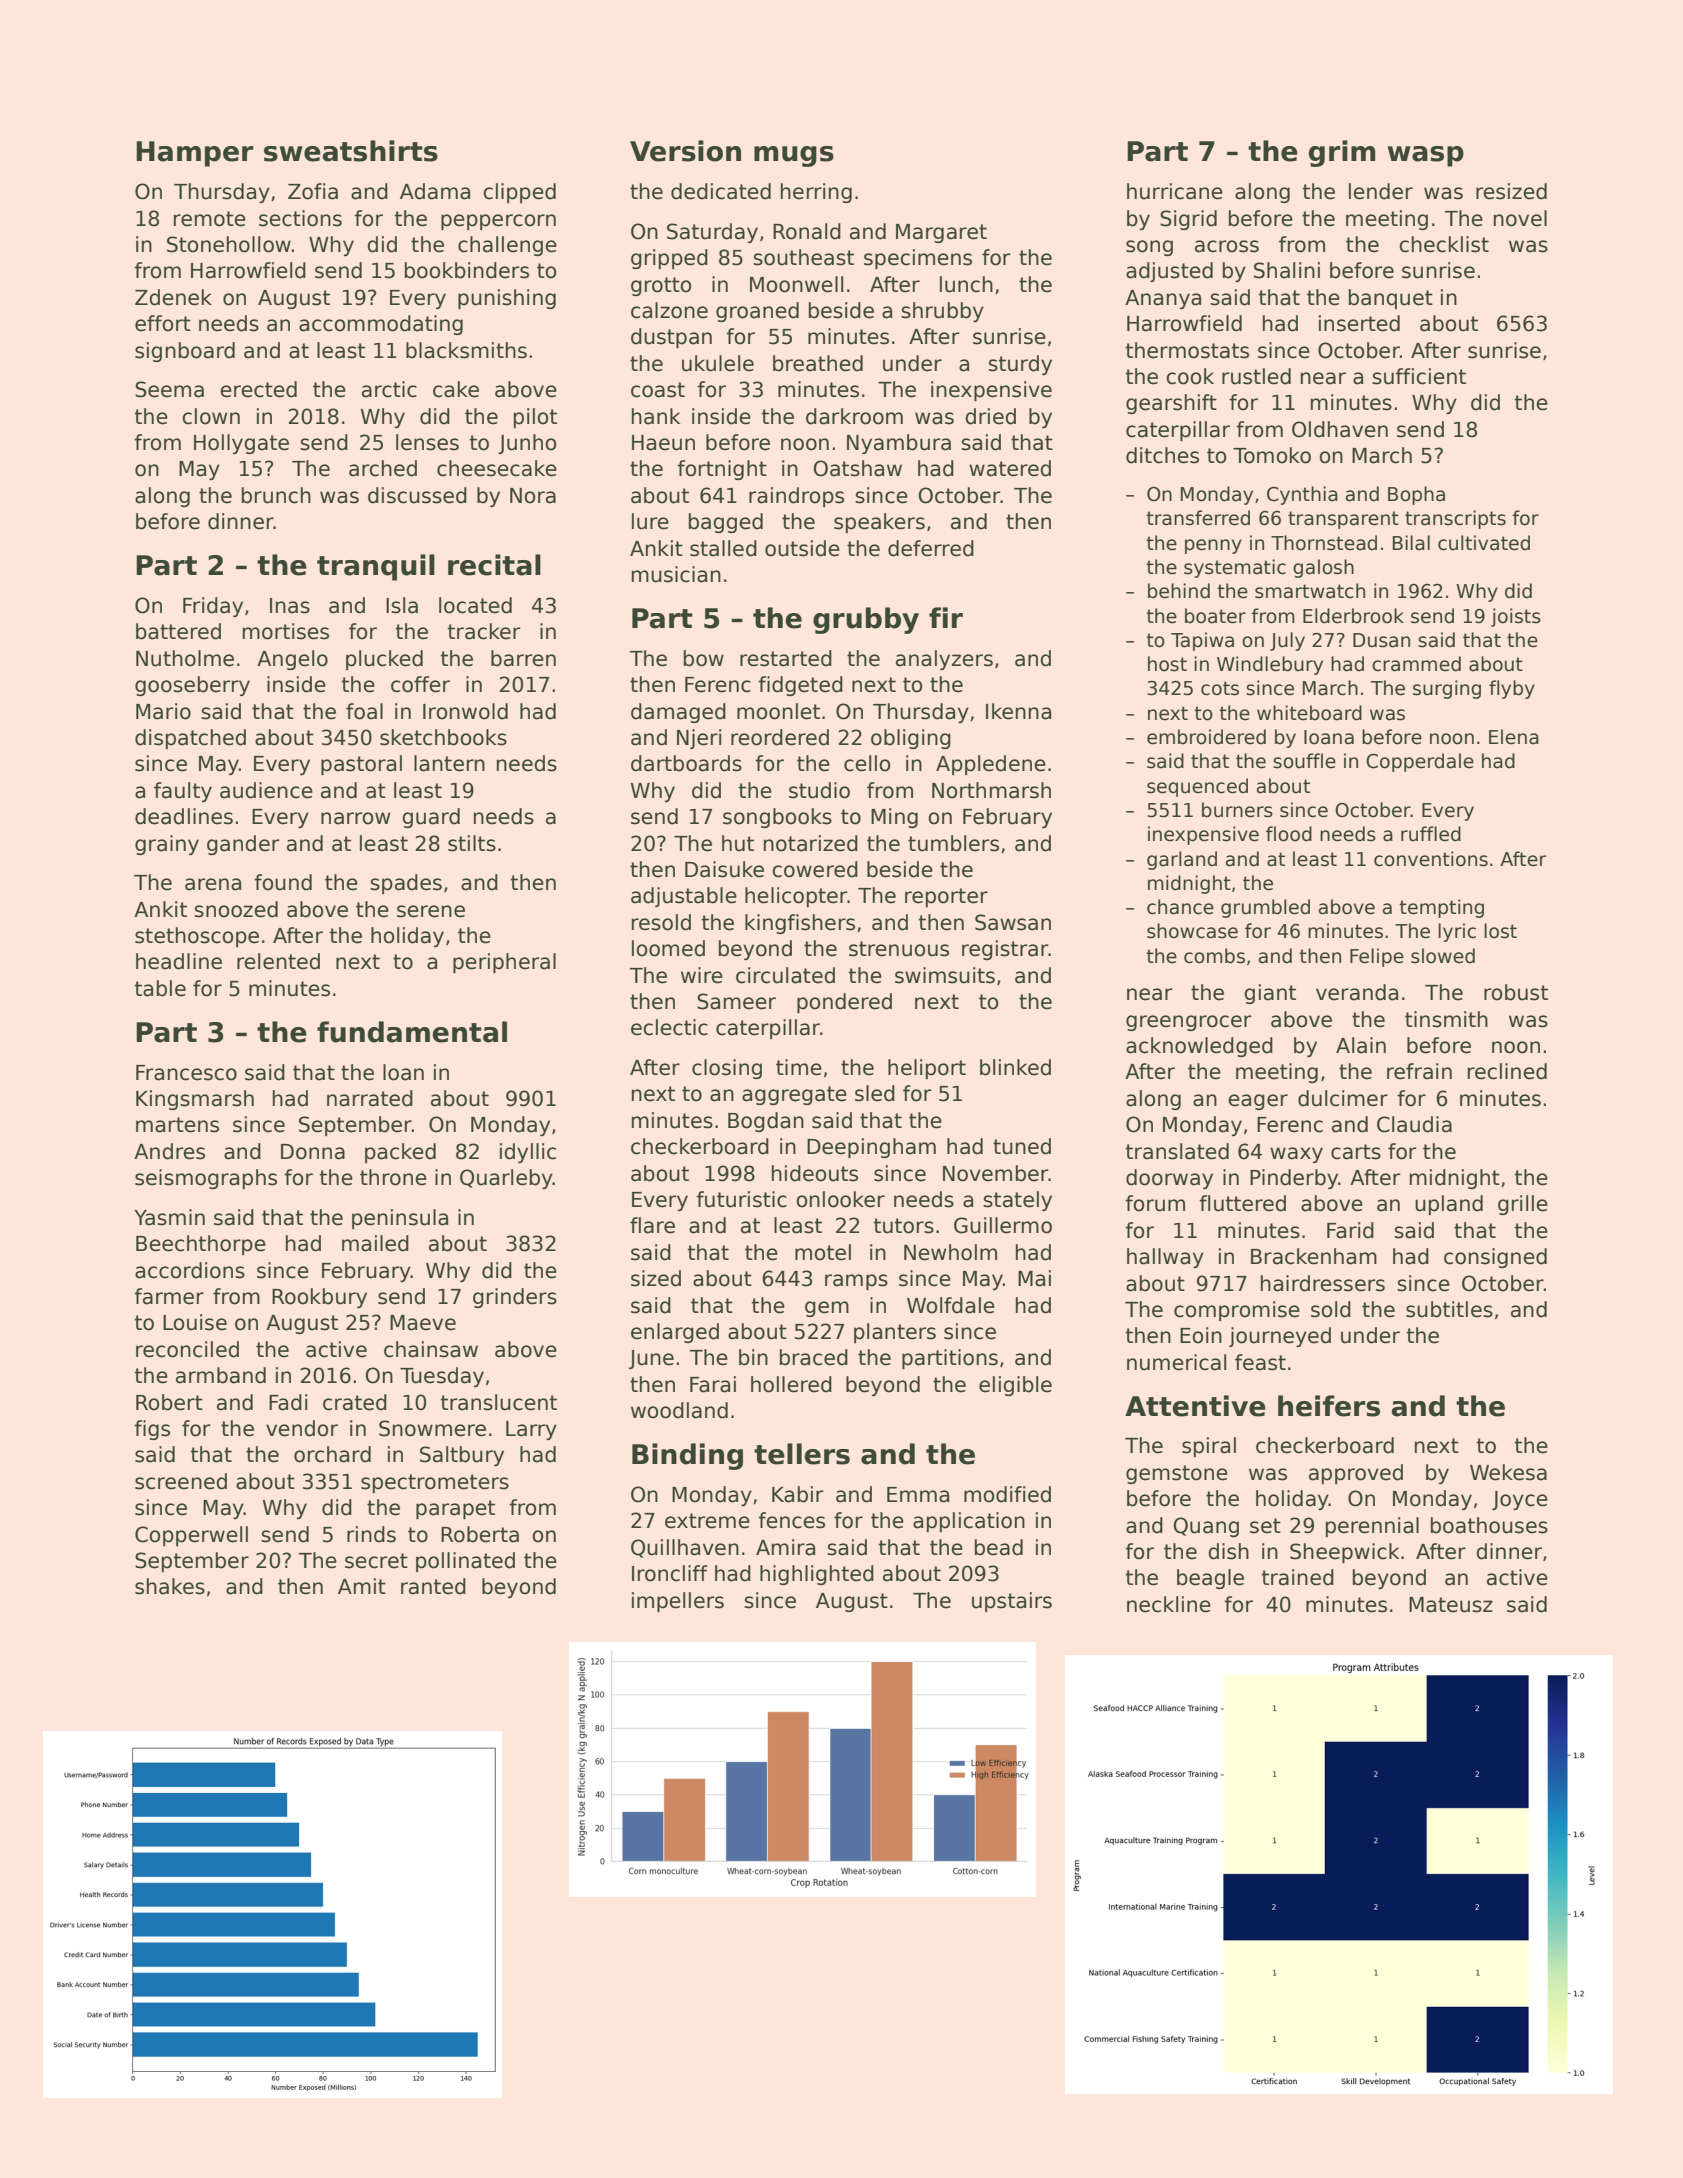 This document has width=1683, height=2178. Describe the element at coordinates (1425, 156) in the document. I see `wasp` at that location.
